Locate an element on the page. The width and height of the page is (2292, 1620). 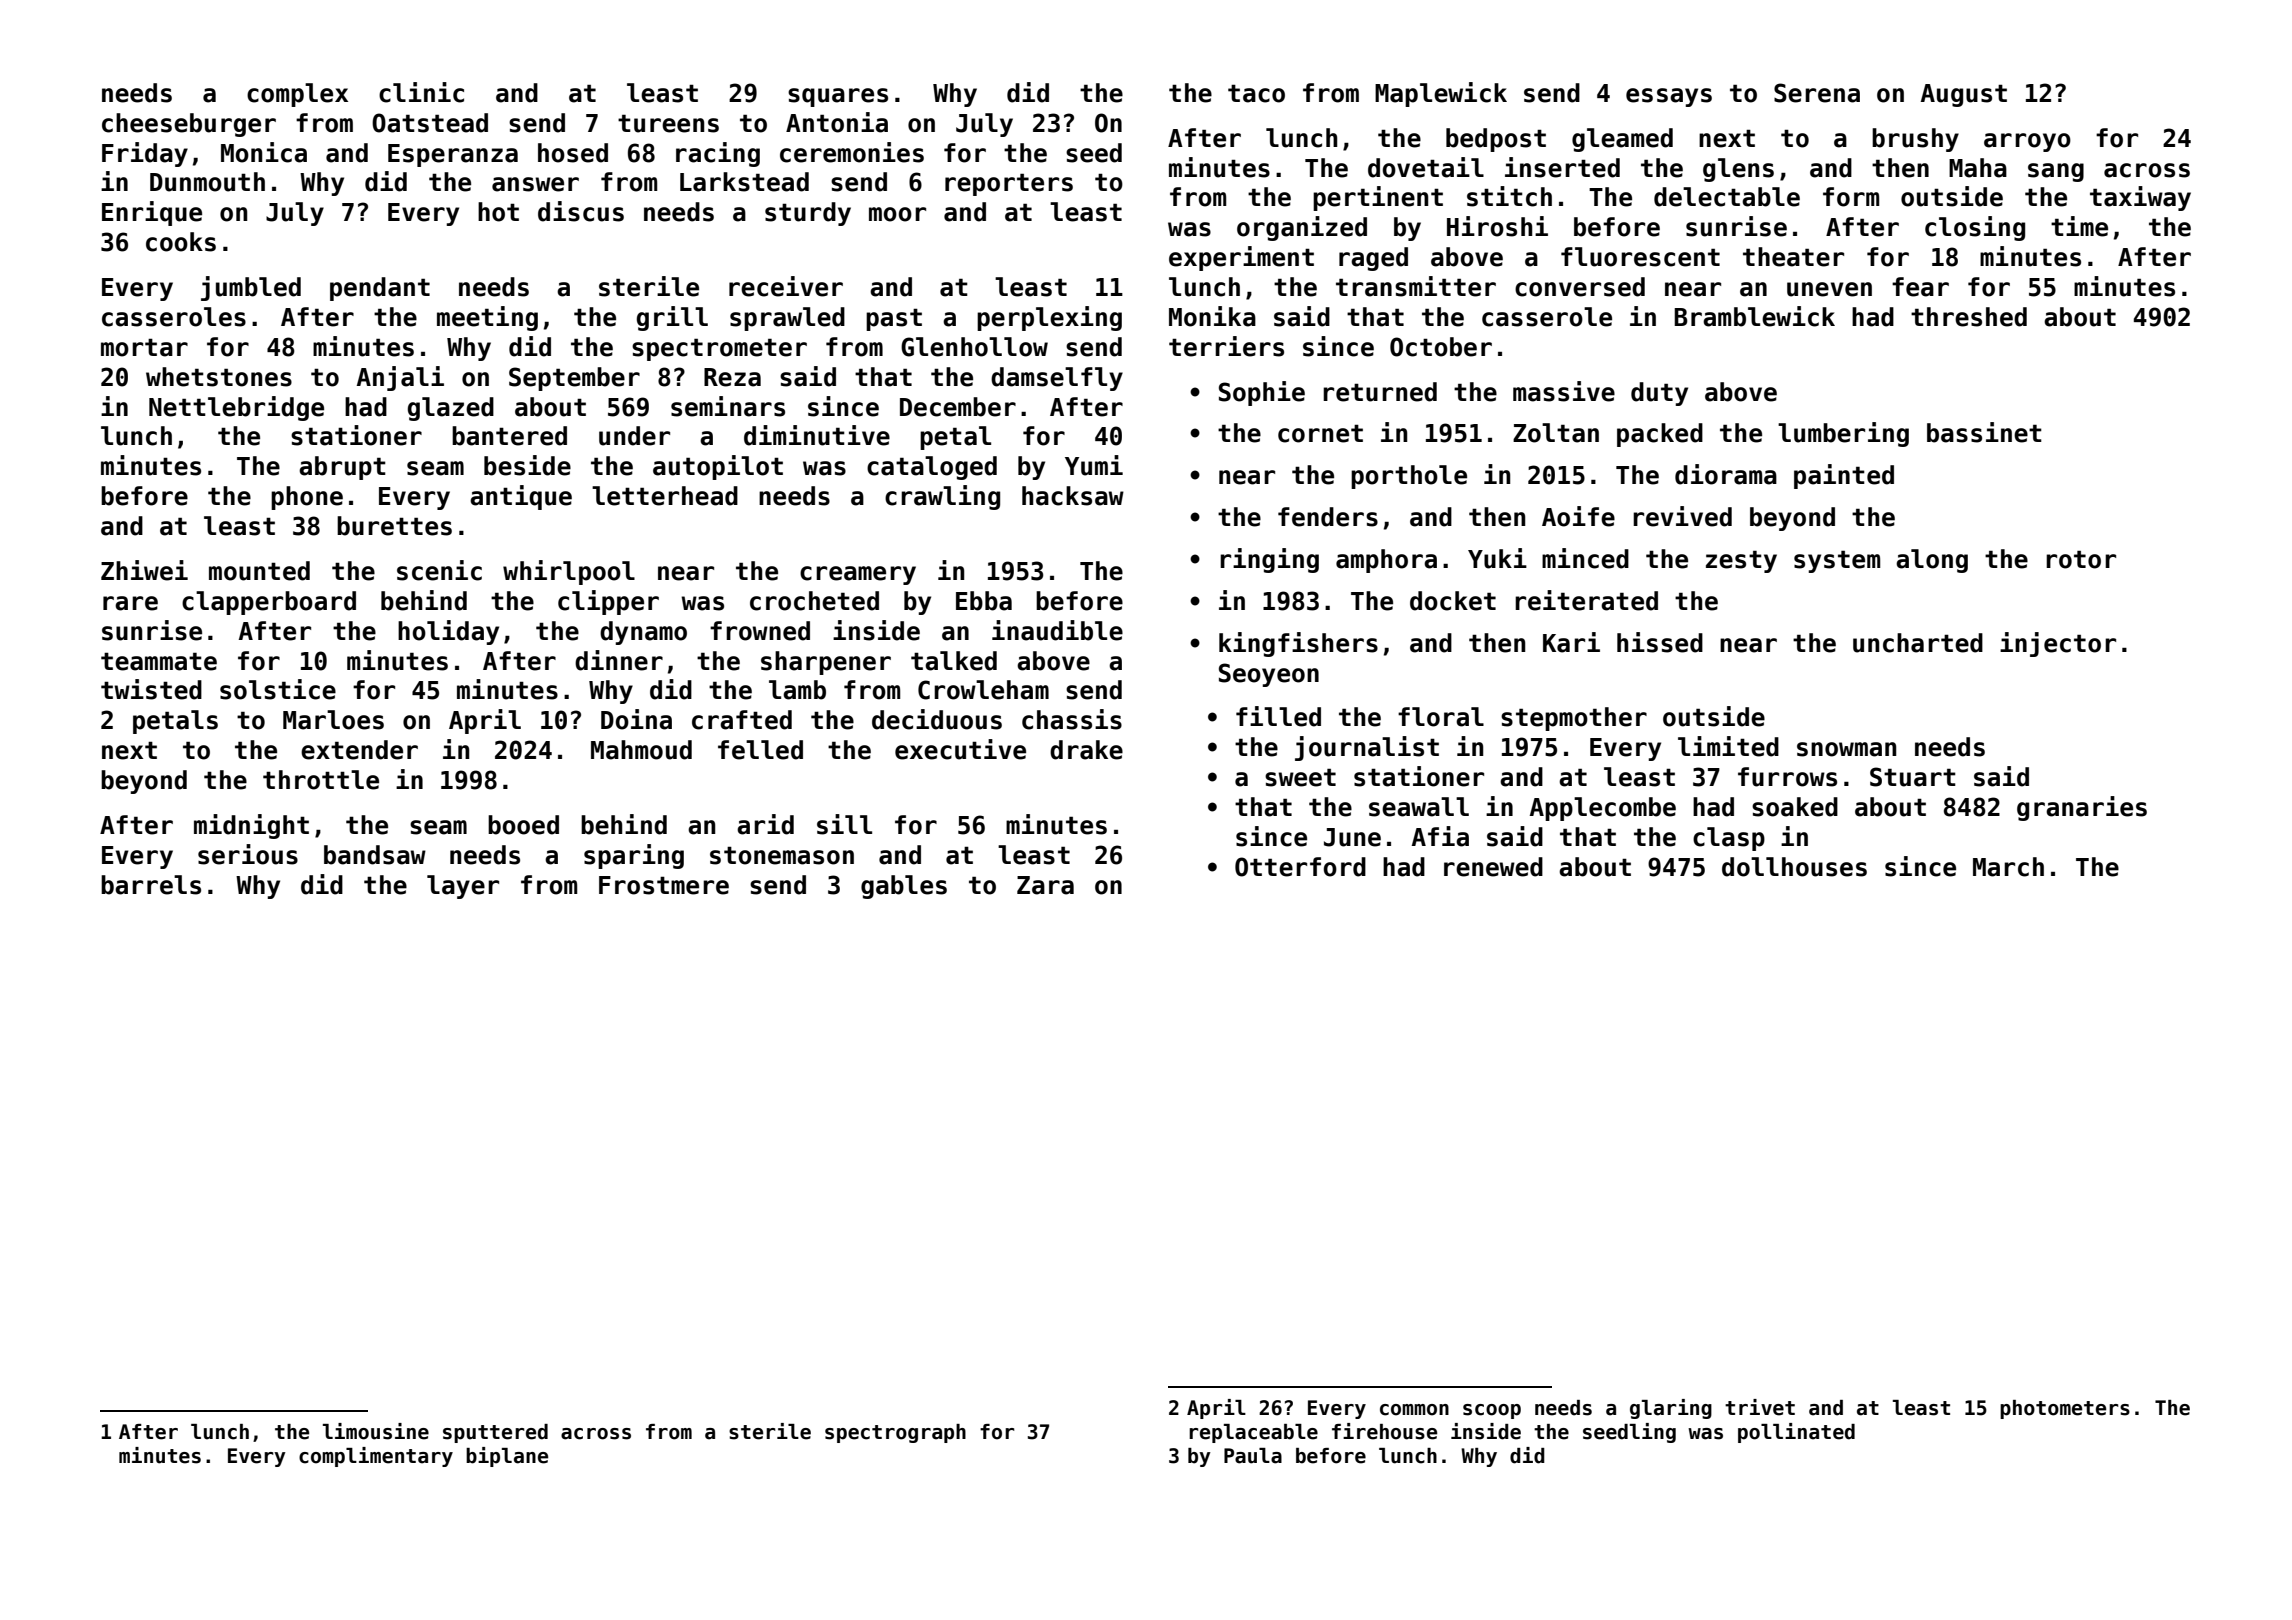
taco is located at coordinates (1256, 93).
